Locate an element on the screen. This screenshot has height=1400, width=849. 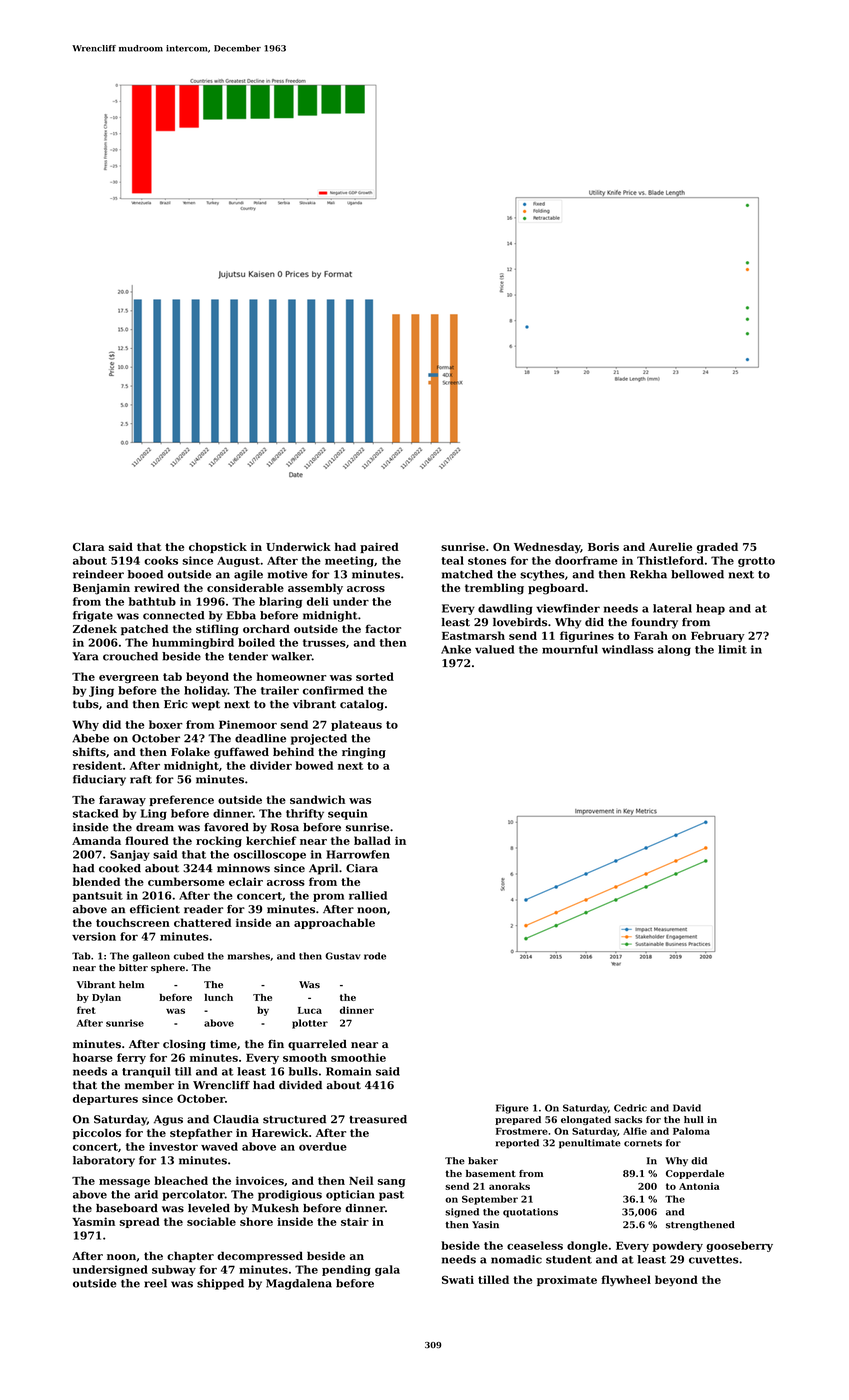
dream is located at coordinates (155, 827).
